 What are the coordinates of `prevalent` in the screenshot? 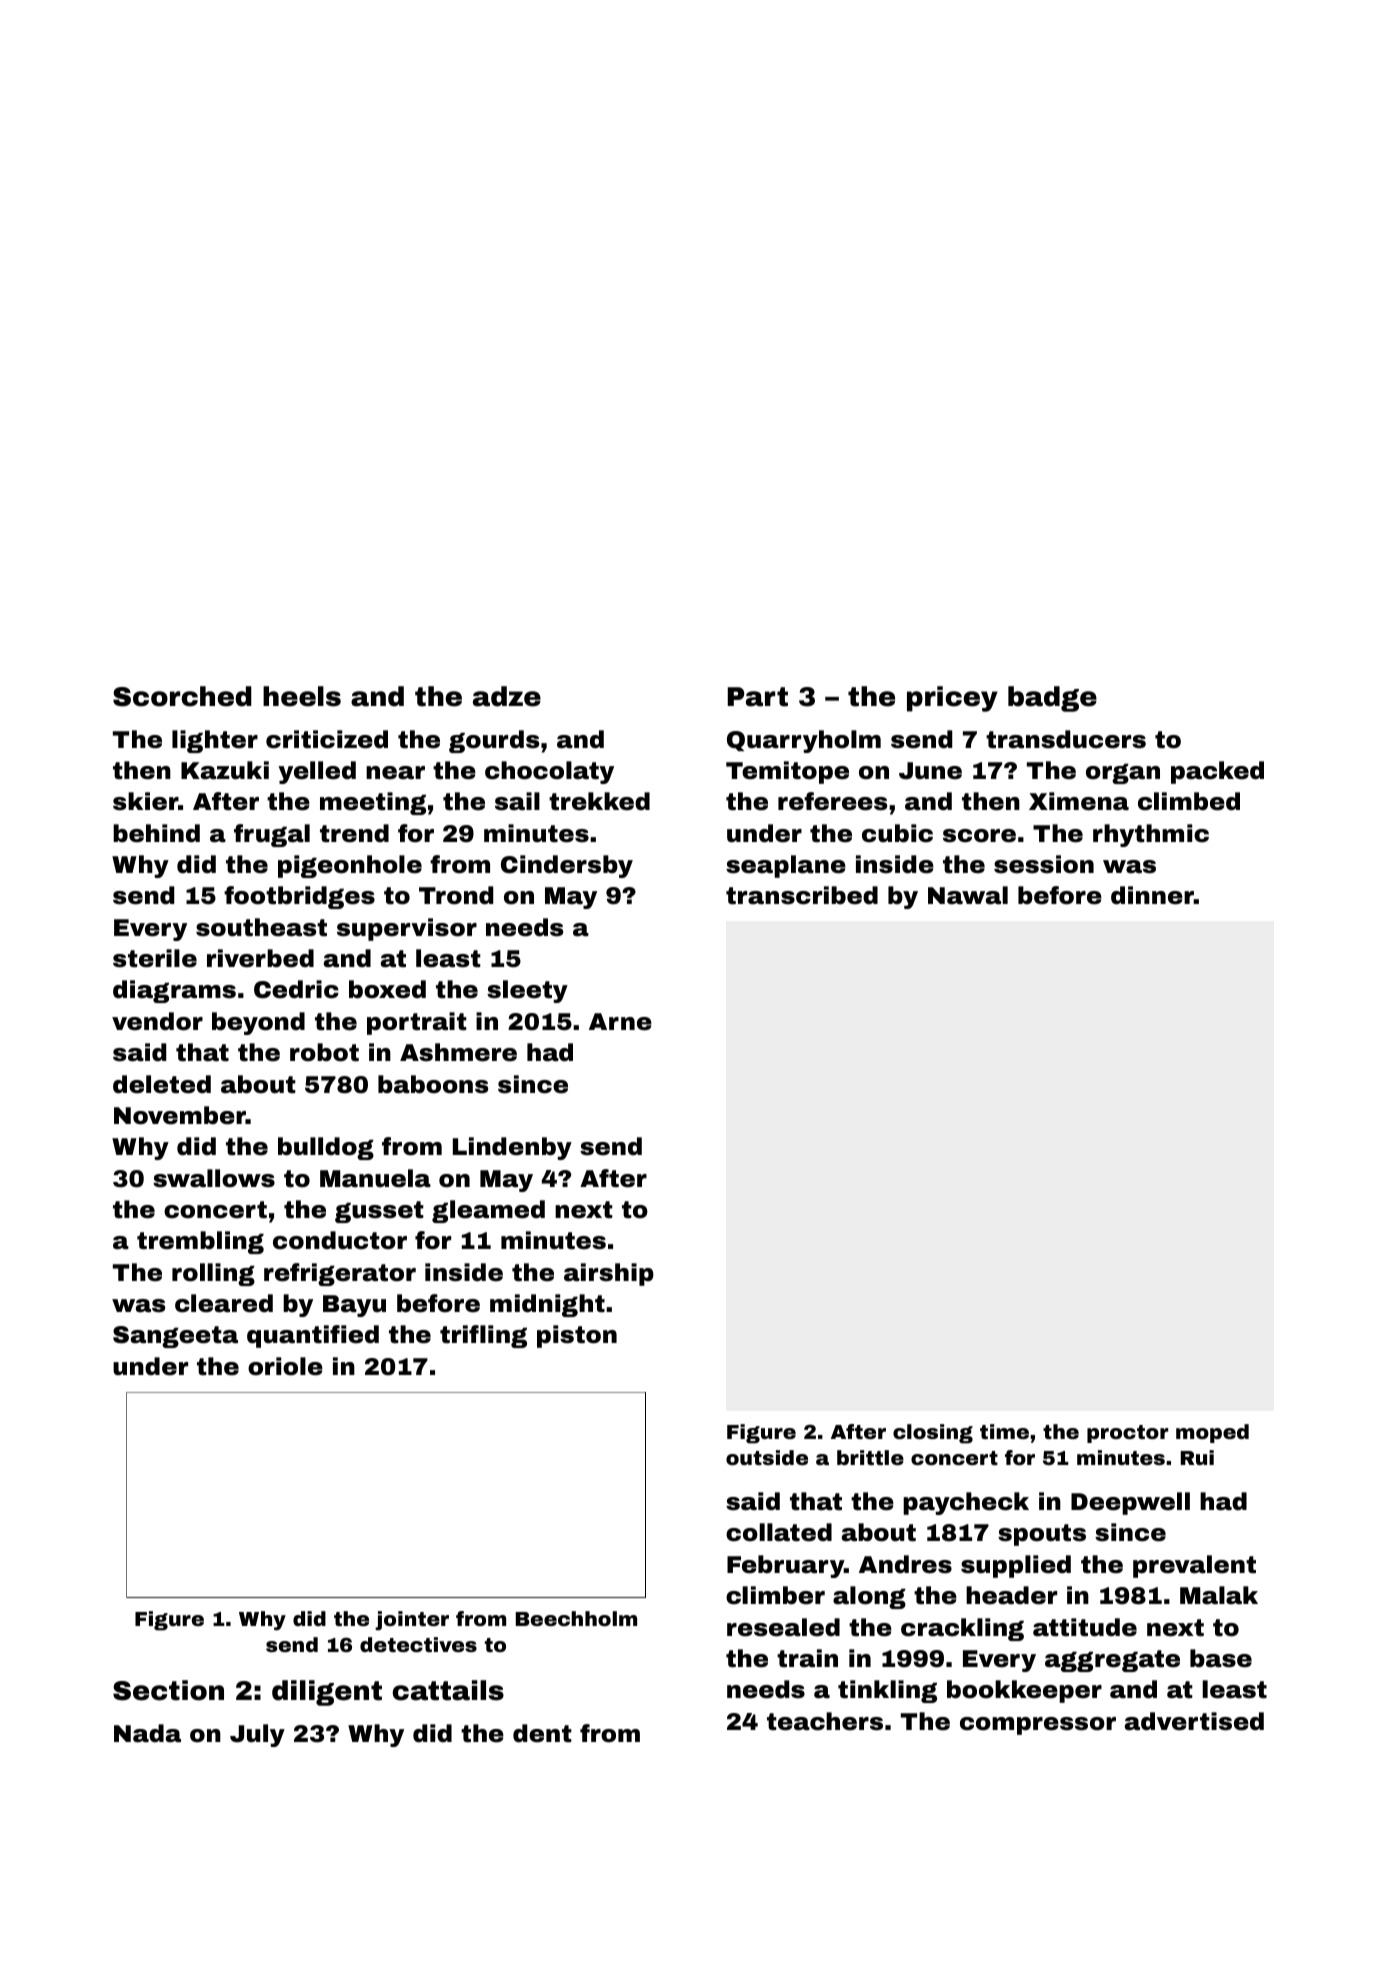 It's located at (1194, 1566).
